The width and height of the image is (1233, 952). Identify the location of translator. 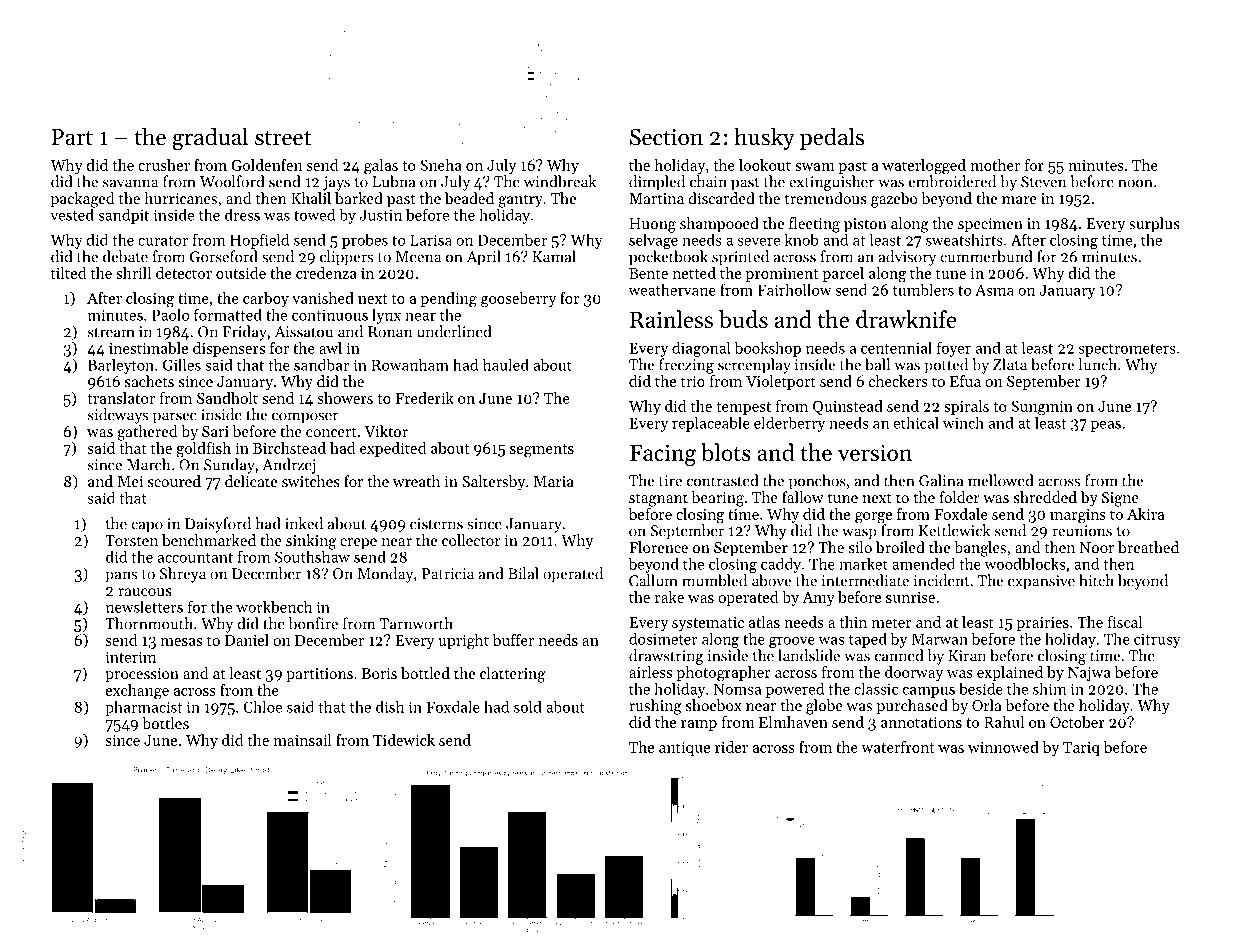
(121, 398).
